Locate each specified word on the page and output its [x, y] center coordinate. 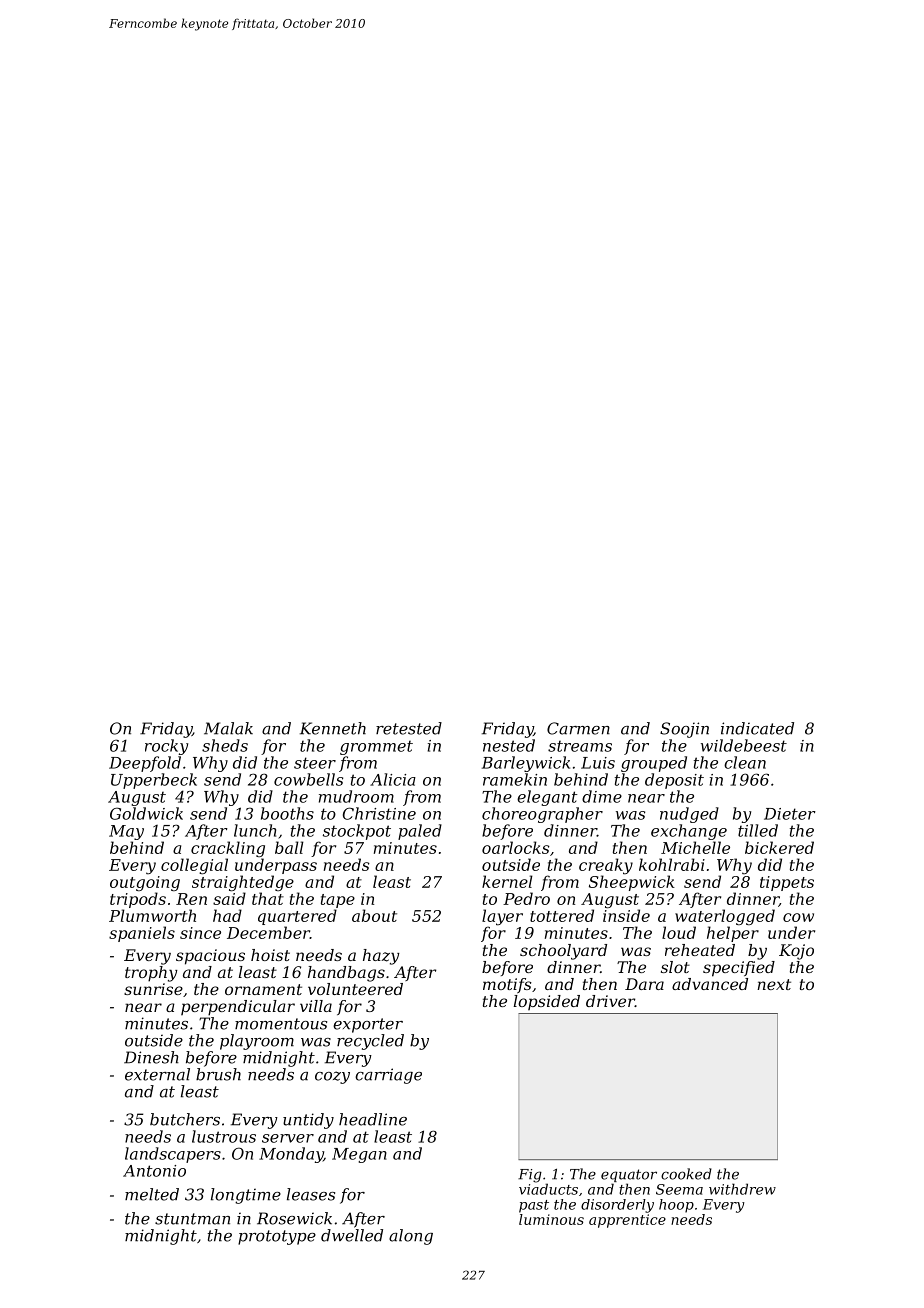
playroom [257, 1042]
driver [610, 1001]
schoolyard [563, 952]
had [227, 915]
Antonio [154, 1171]
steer [315, 763]
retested [409, 728]
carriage [388, 1076]
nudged [689, 815]
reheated [700, 950]
